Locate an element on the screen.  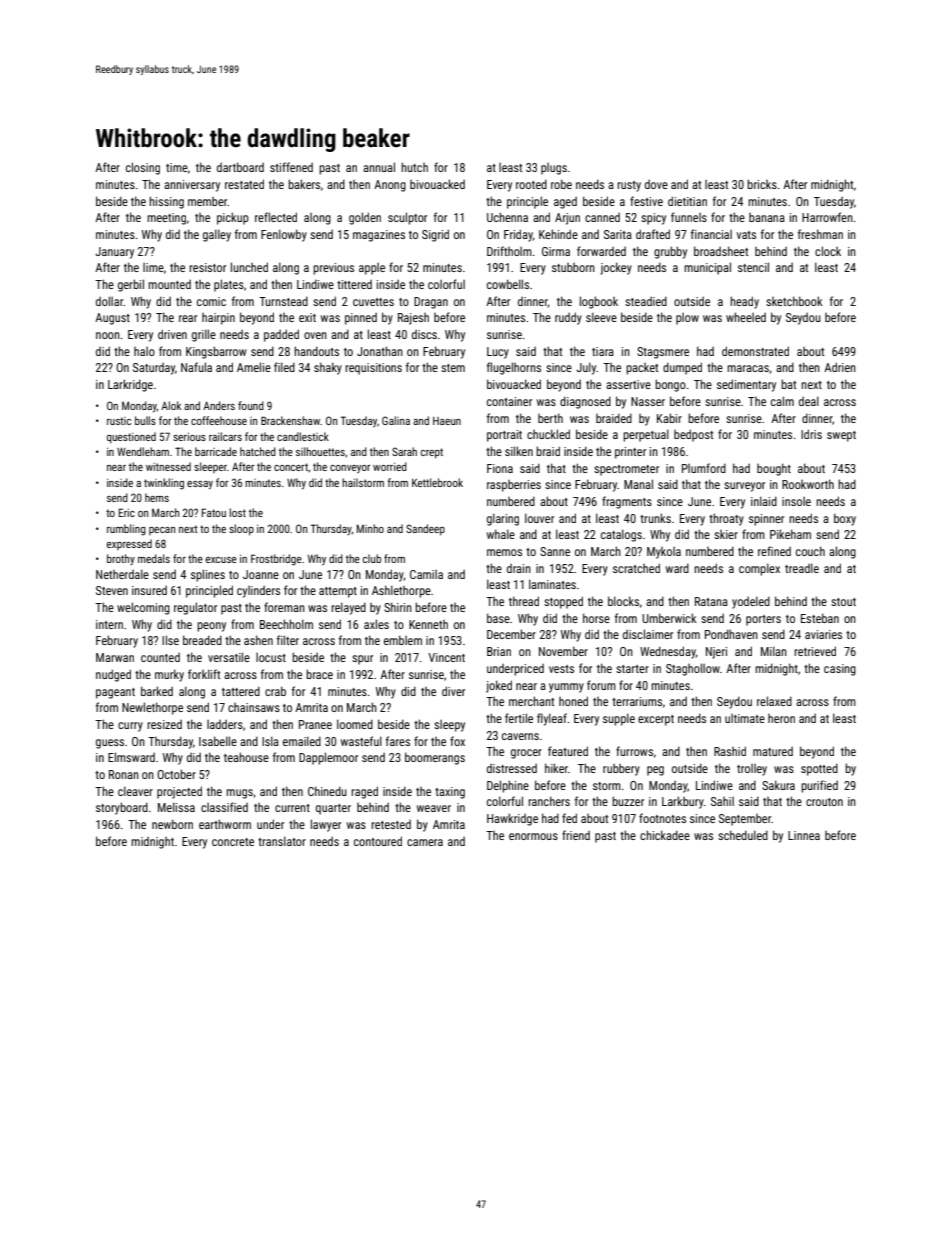
financial is located at coordinates (711, 234).
